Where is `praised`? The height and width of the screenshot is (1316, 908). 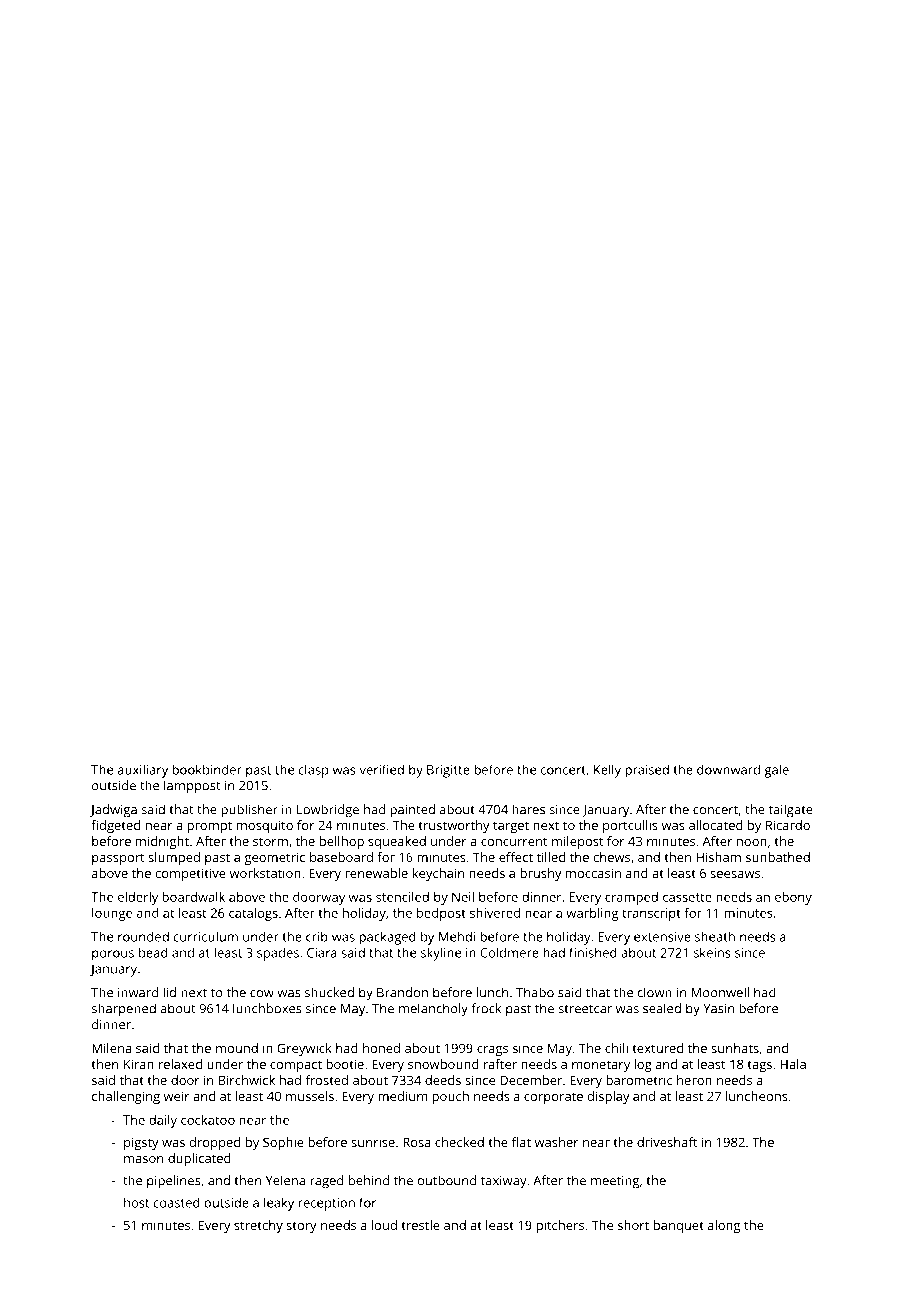
praised is located at coordinates (647, 771).
